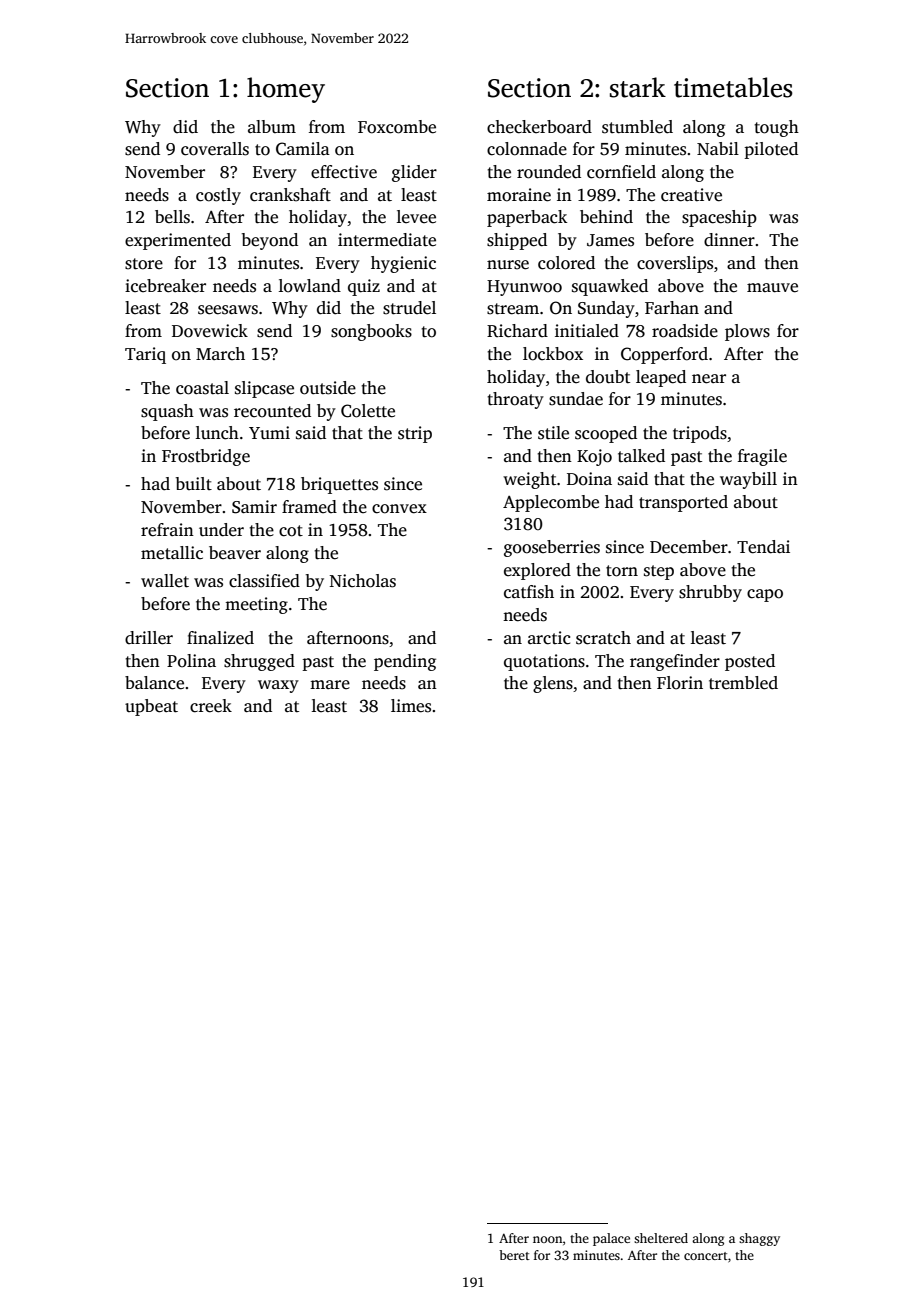 Image resolution: width=924 pixels, height=1314 pixels. What do you see at coordinates (759, 1239) in the page?
I see `shaggy` at bounding box center [759, 1239].
